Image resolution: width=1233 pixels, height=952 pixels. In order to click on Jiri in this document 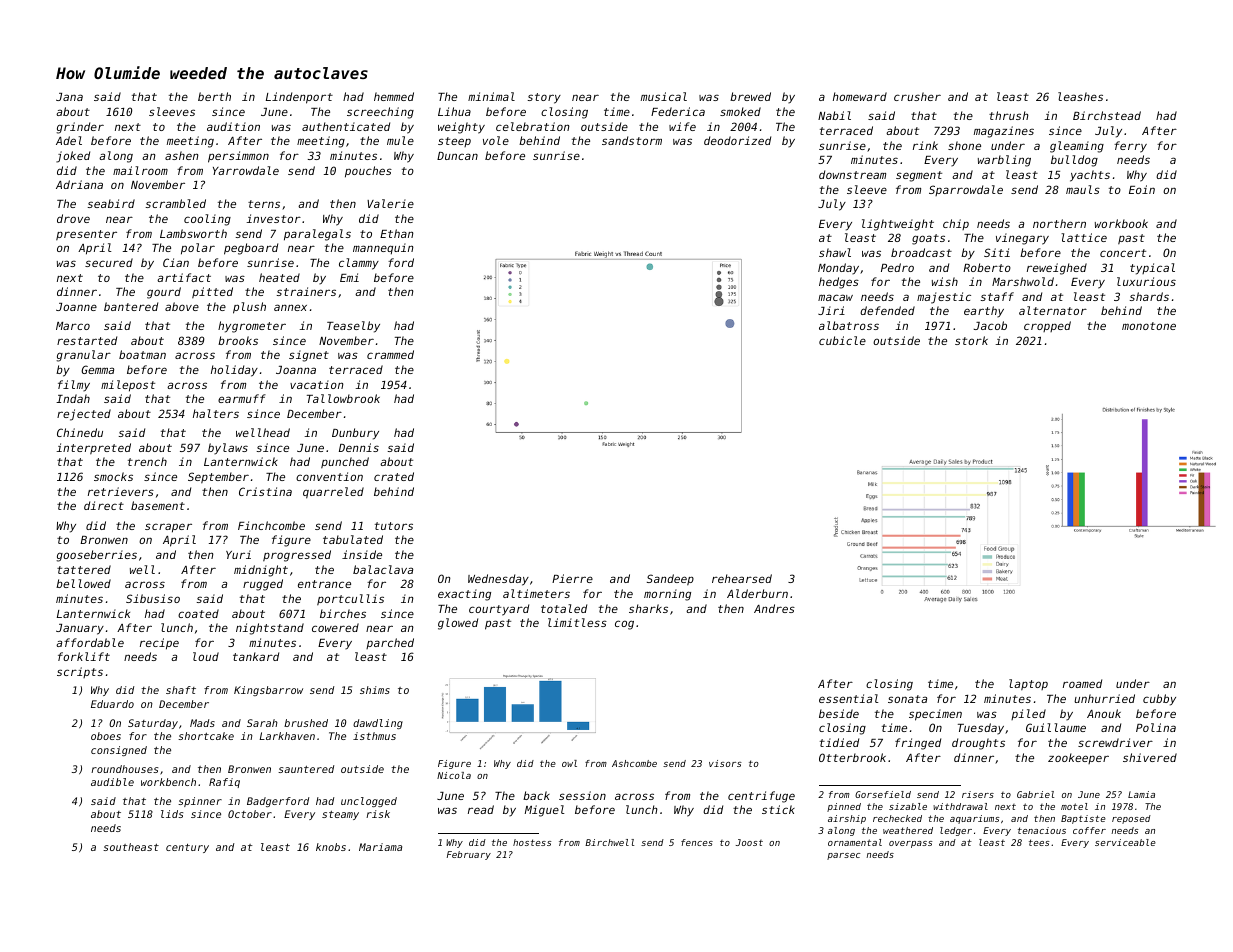, I will do `click(831, 310)`.
